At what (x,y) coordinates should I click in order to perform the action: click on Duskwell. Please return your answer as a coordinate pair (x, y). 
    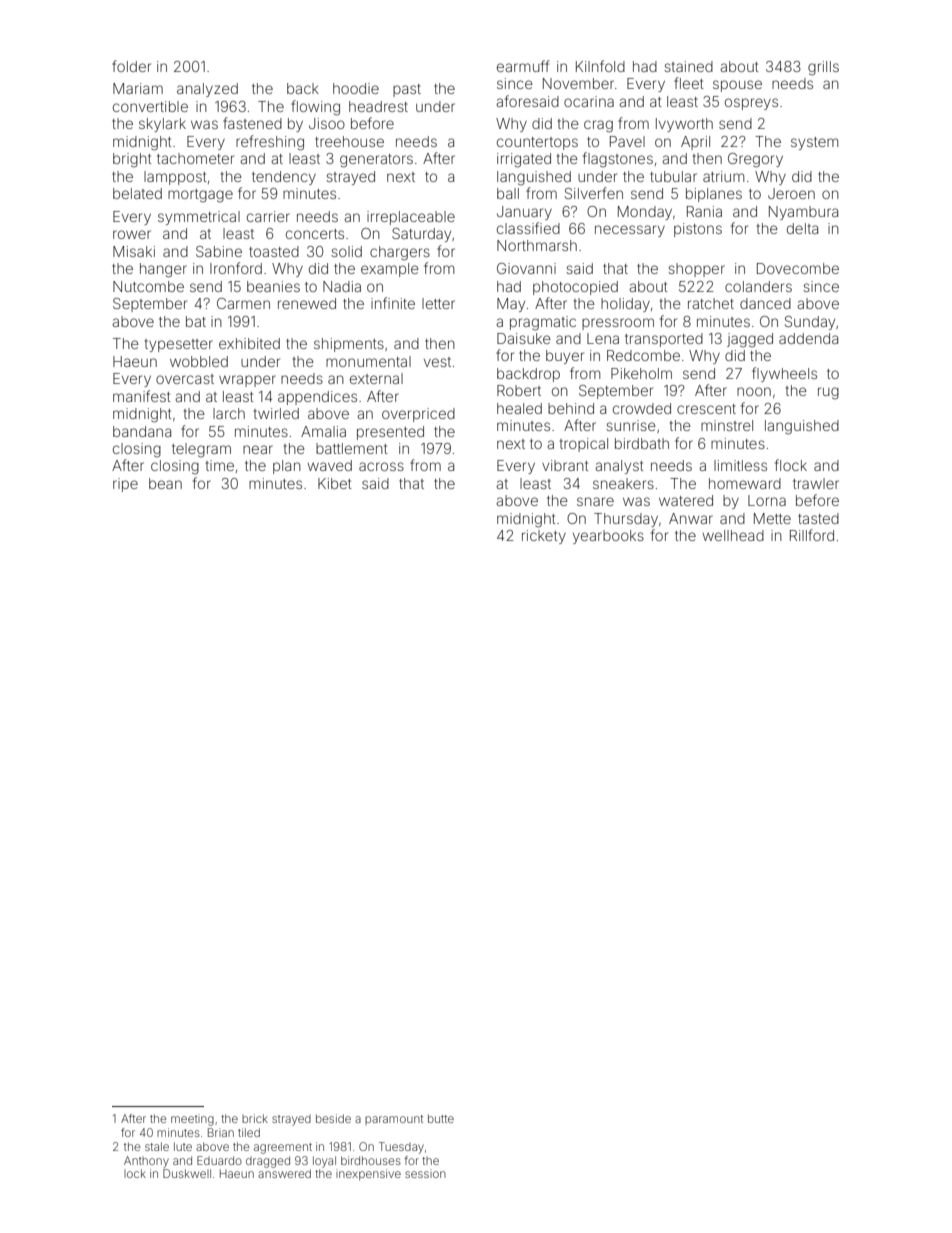
    Looking at the image, I should click on (187, 1173).
